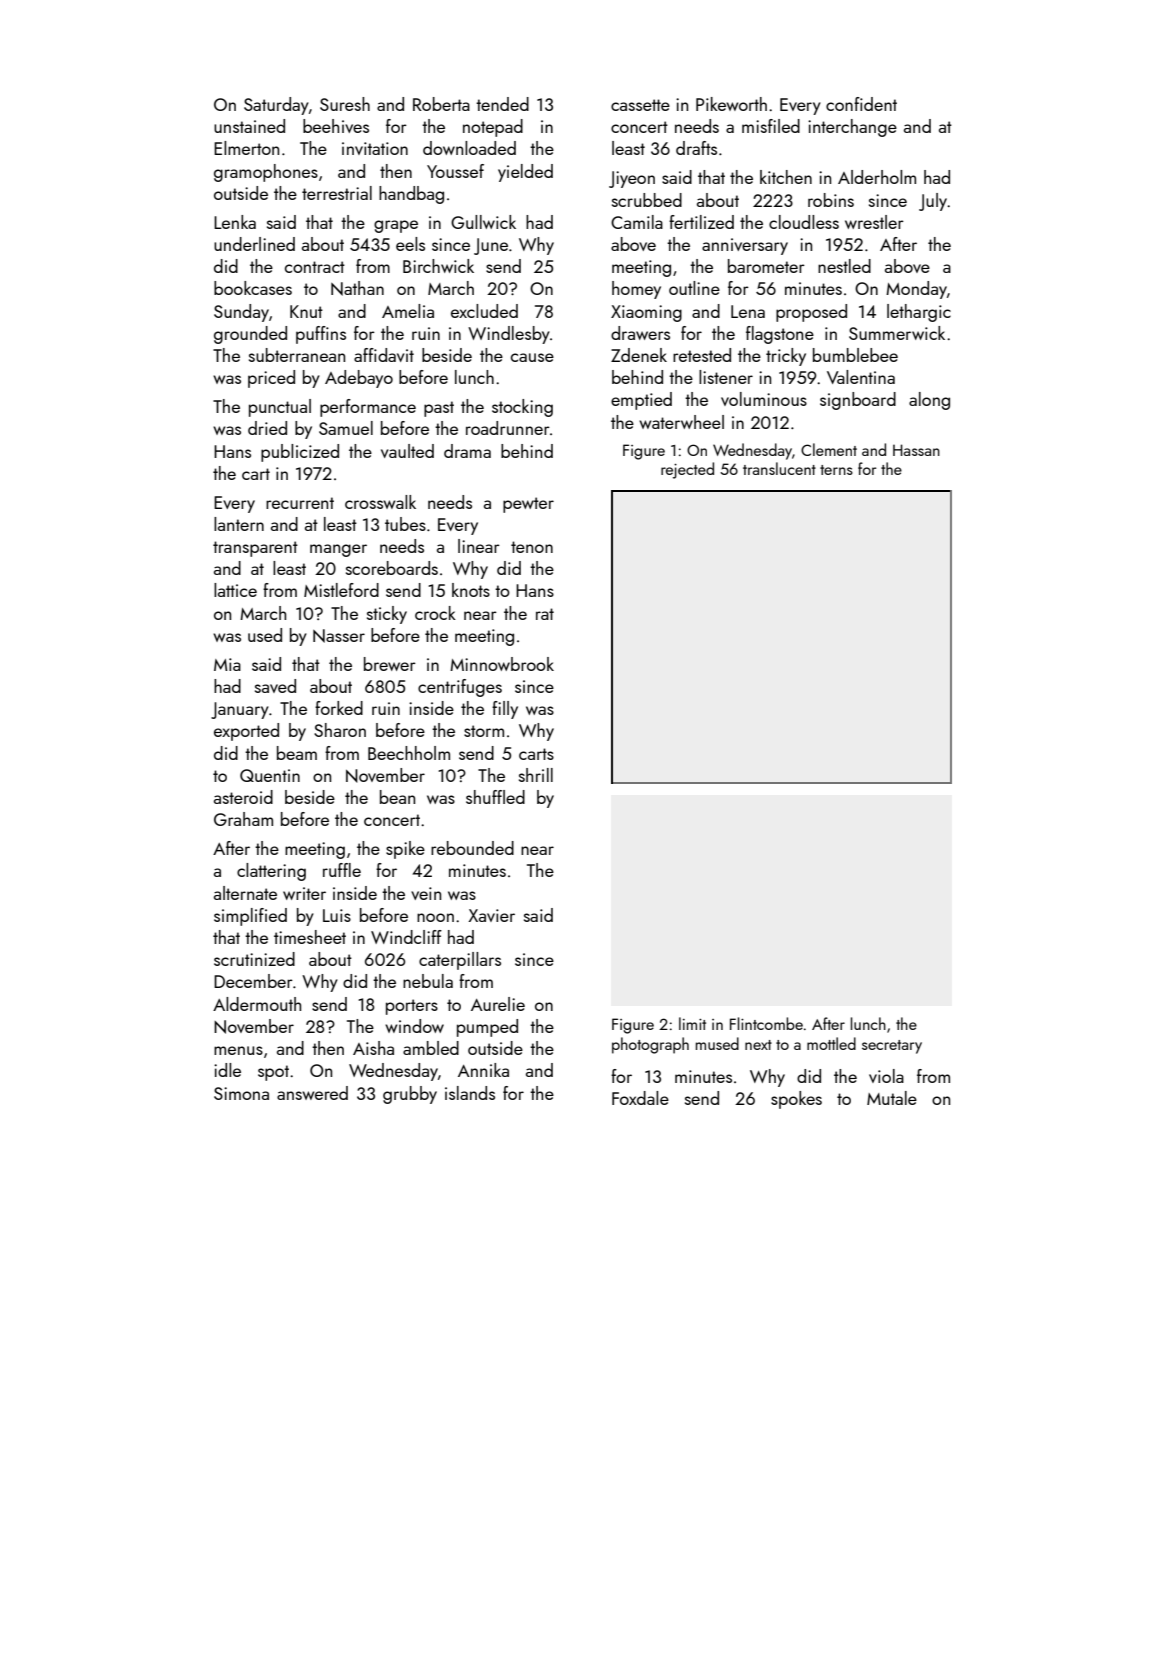 This screenshot has height=1654, width=1165. What do you see at coordinates (536, 775) in the screenshot?
I see `shrill` at bounding box center [536, 775].
